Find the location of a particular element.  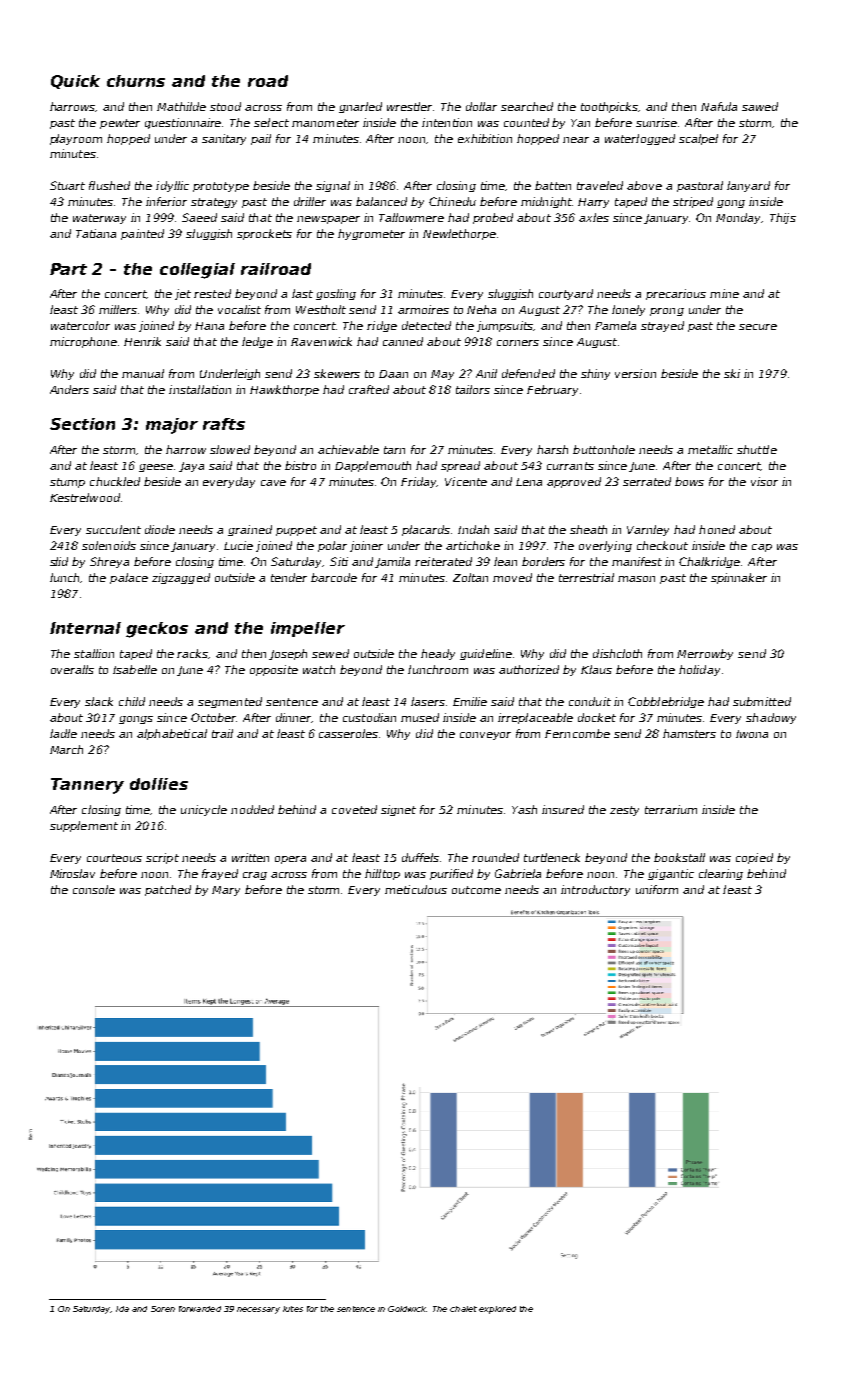

toothpicks is located at coordinates (610, 107).
